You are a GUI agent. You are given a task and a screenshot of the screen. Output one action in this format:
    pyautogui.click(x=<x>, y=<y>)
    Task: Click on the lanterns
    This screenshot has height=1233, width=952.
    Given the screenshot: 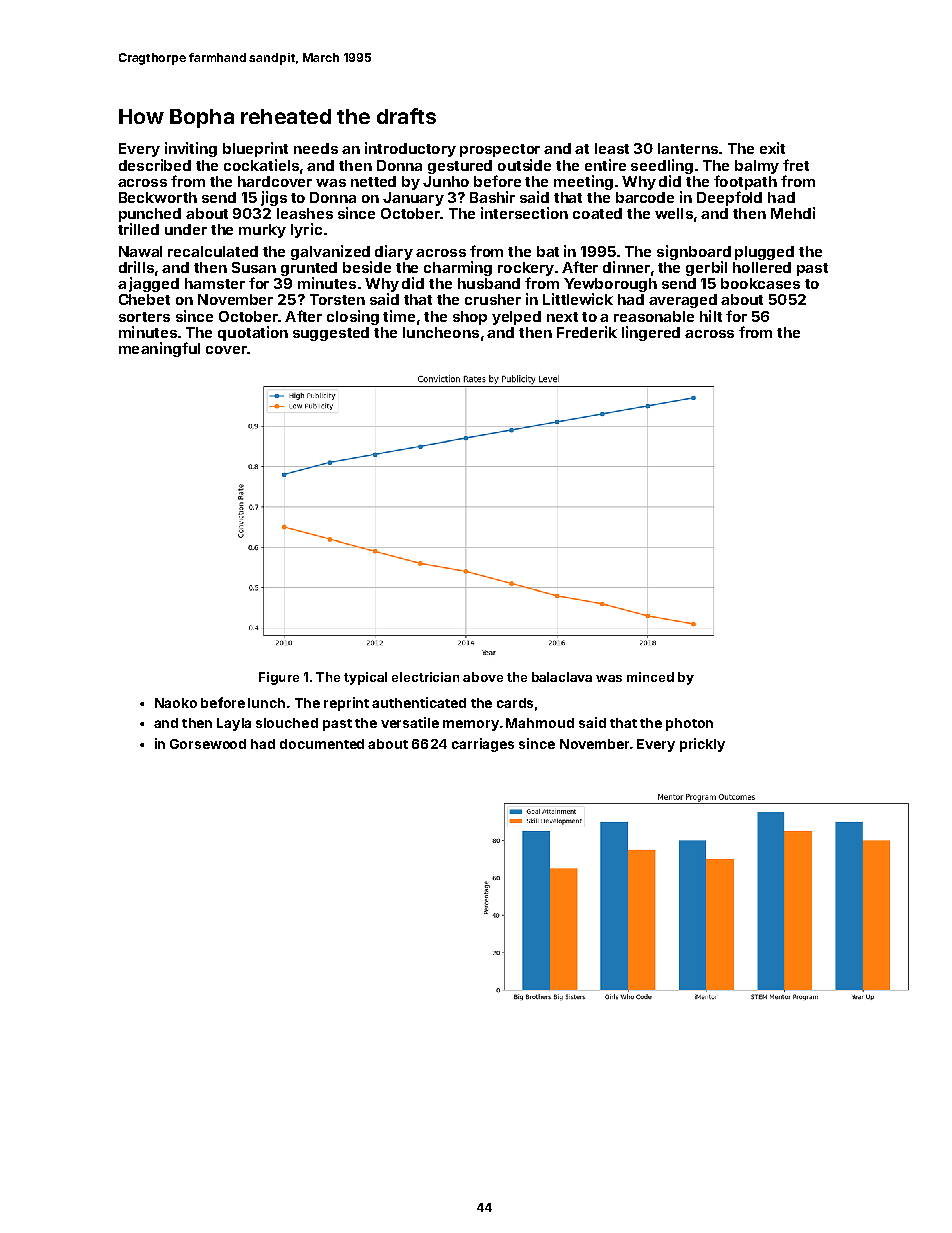 What is the action you would take?
    pyautogui.click(x=688, y=148)
